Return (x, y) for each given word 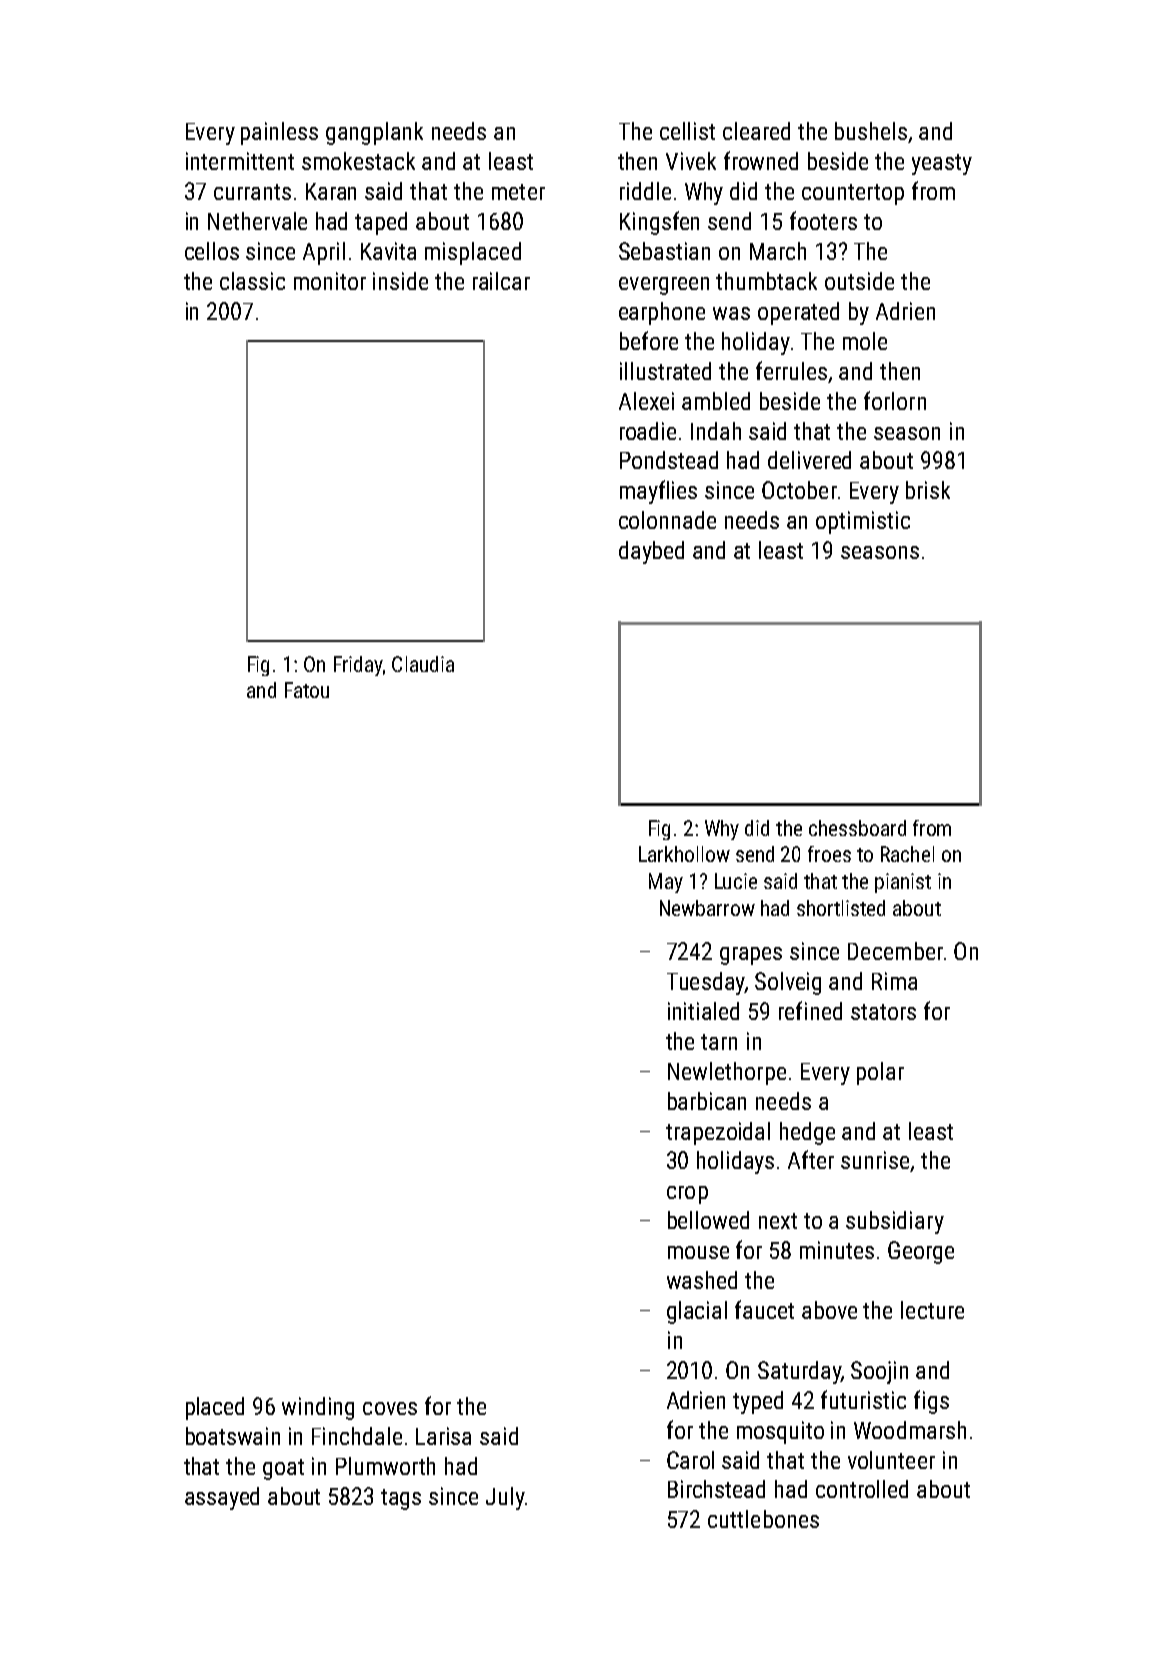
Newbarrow (707, 908)
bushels (871, 131)
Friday (358, 666)
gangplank (374, 133)
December (895, 951)
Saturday (799, 1372)
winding (318, 1408)
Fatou (307, 690)
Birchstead (716, 1489)
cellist (687, 131)
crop (687, 1195)
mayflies (658, 492)
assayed (222, 1498)
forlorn (895, 400)
